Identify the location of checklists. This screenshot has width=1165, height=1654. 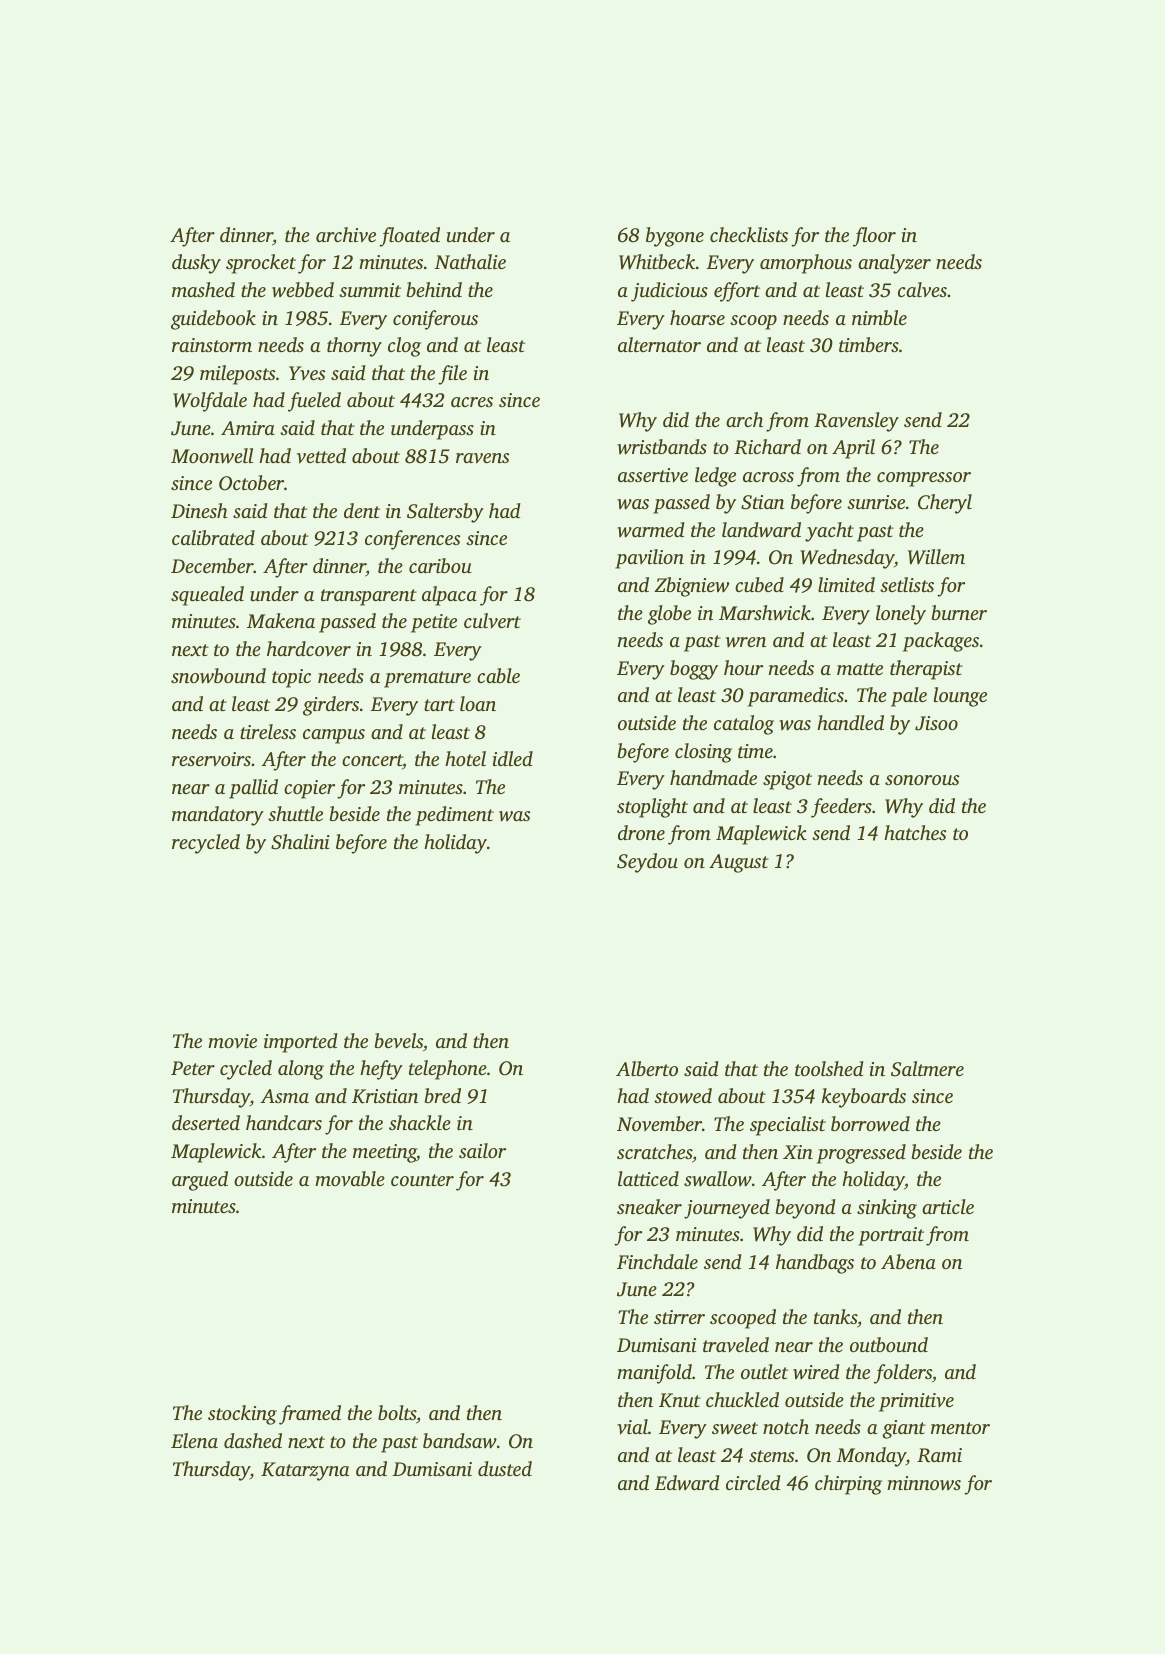
(749, 234).
